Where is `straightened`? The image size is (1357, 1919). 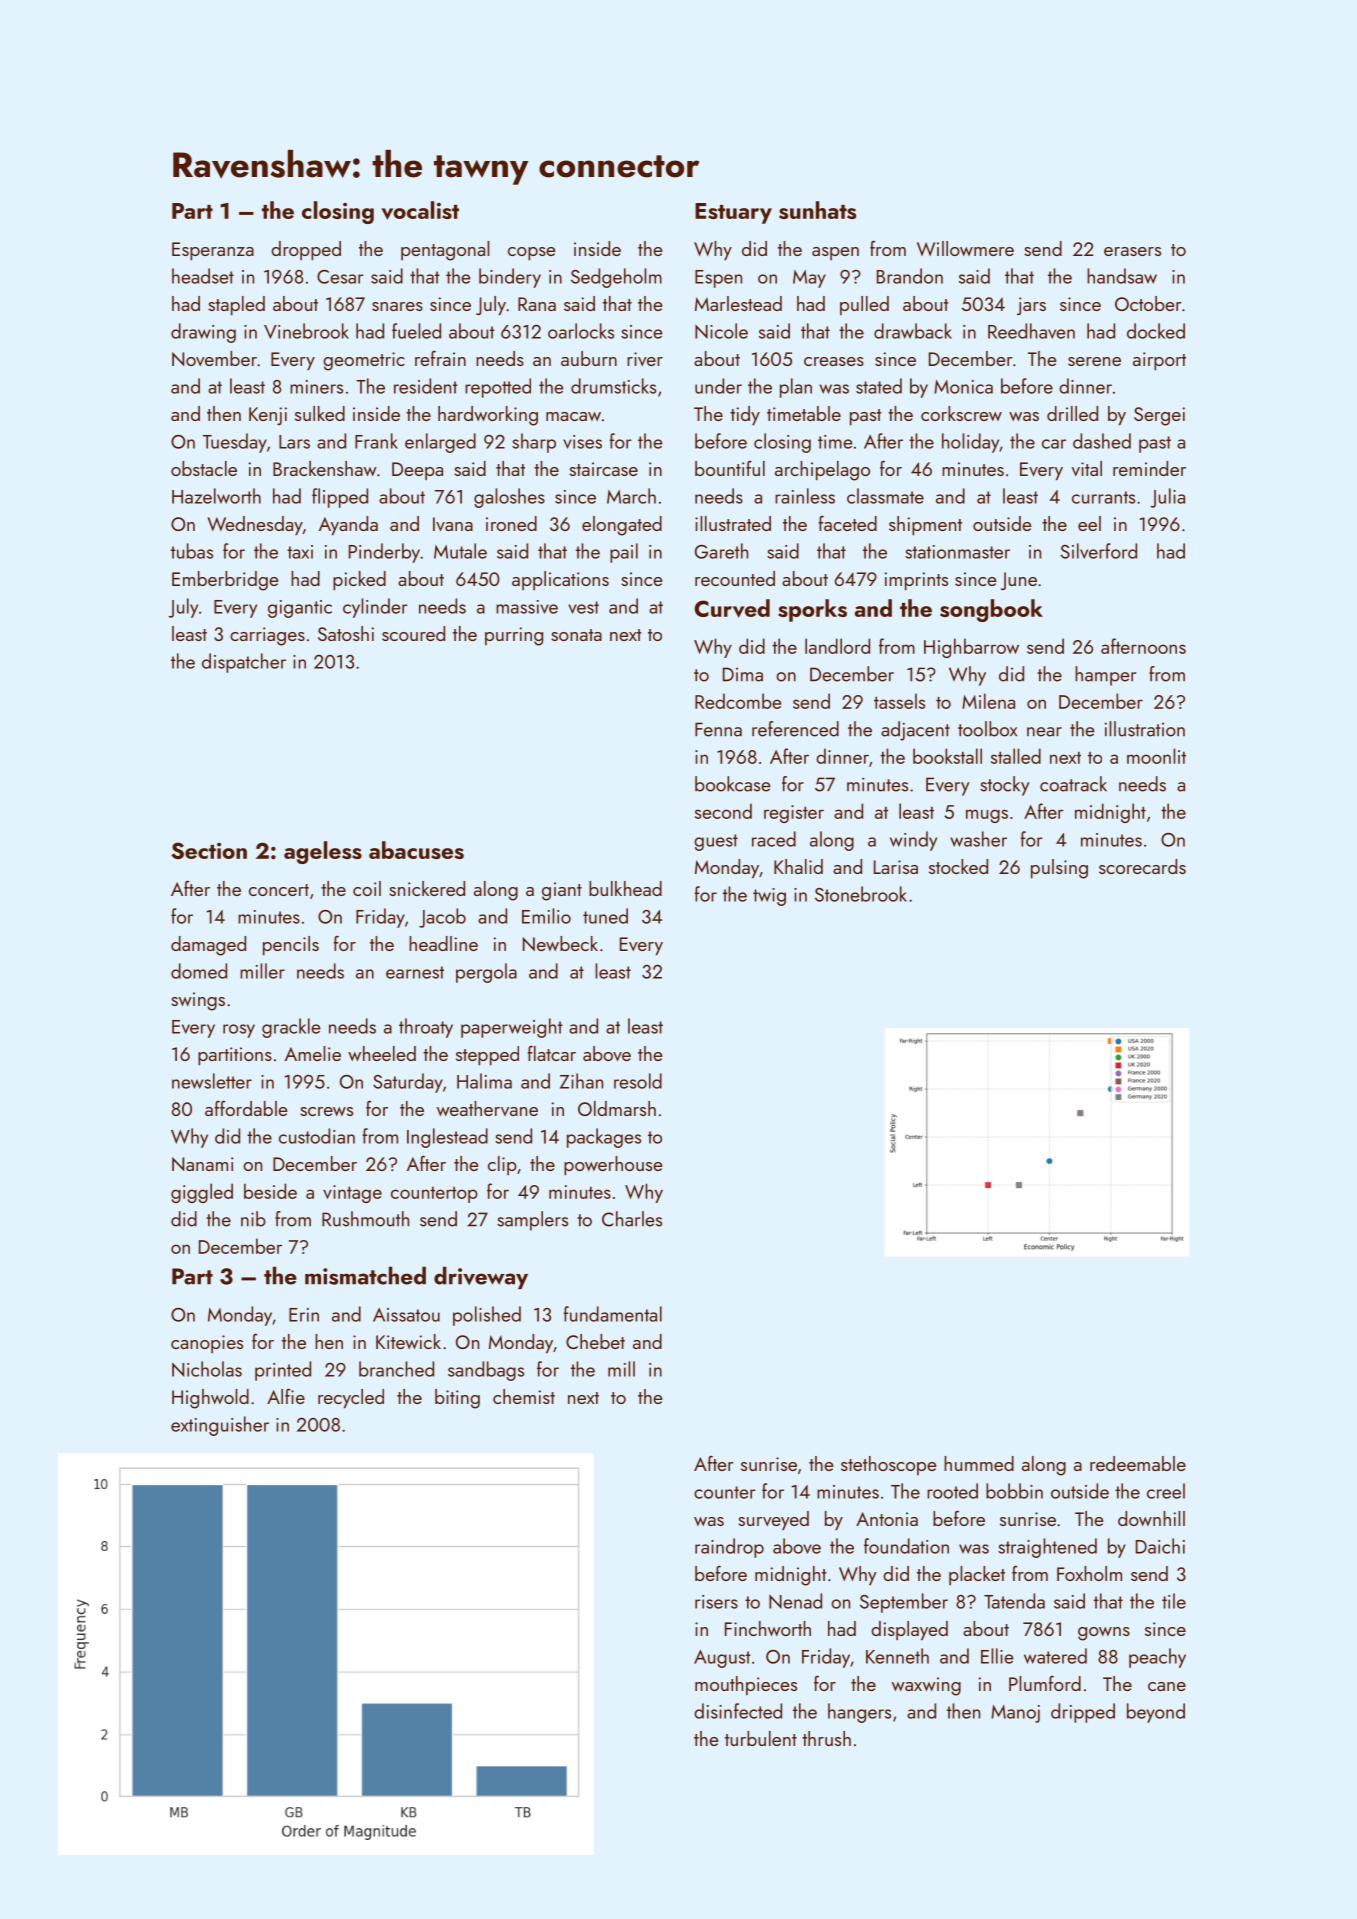
straightened is located at coordinates (1047, 1548).
